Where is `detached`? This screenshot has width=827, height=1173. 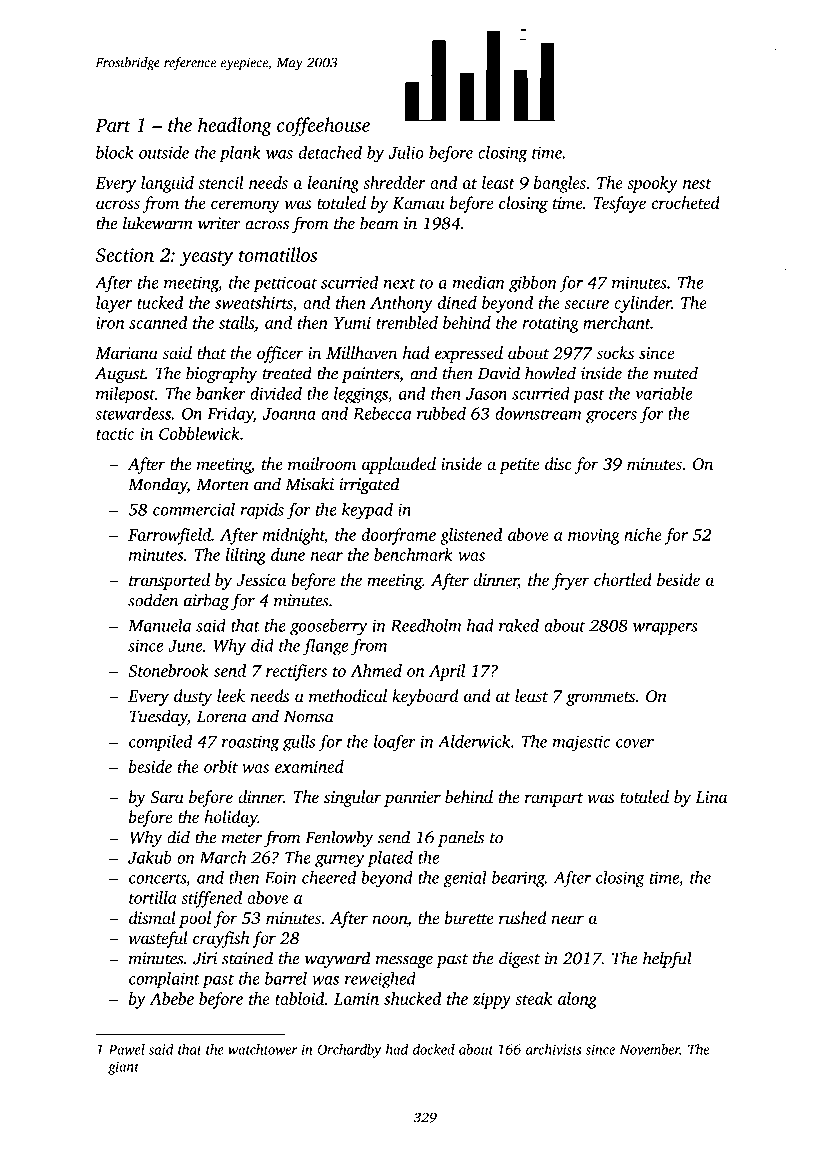
detached is located at coordinates (330, 152).
